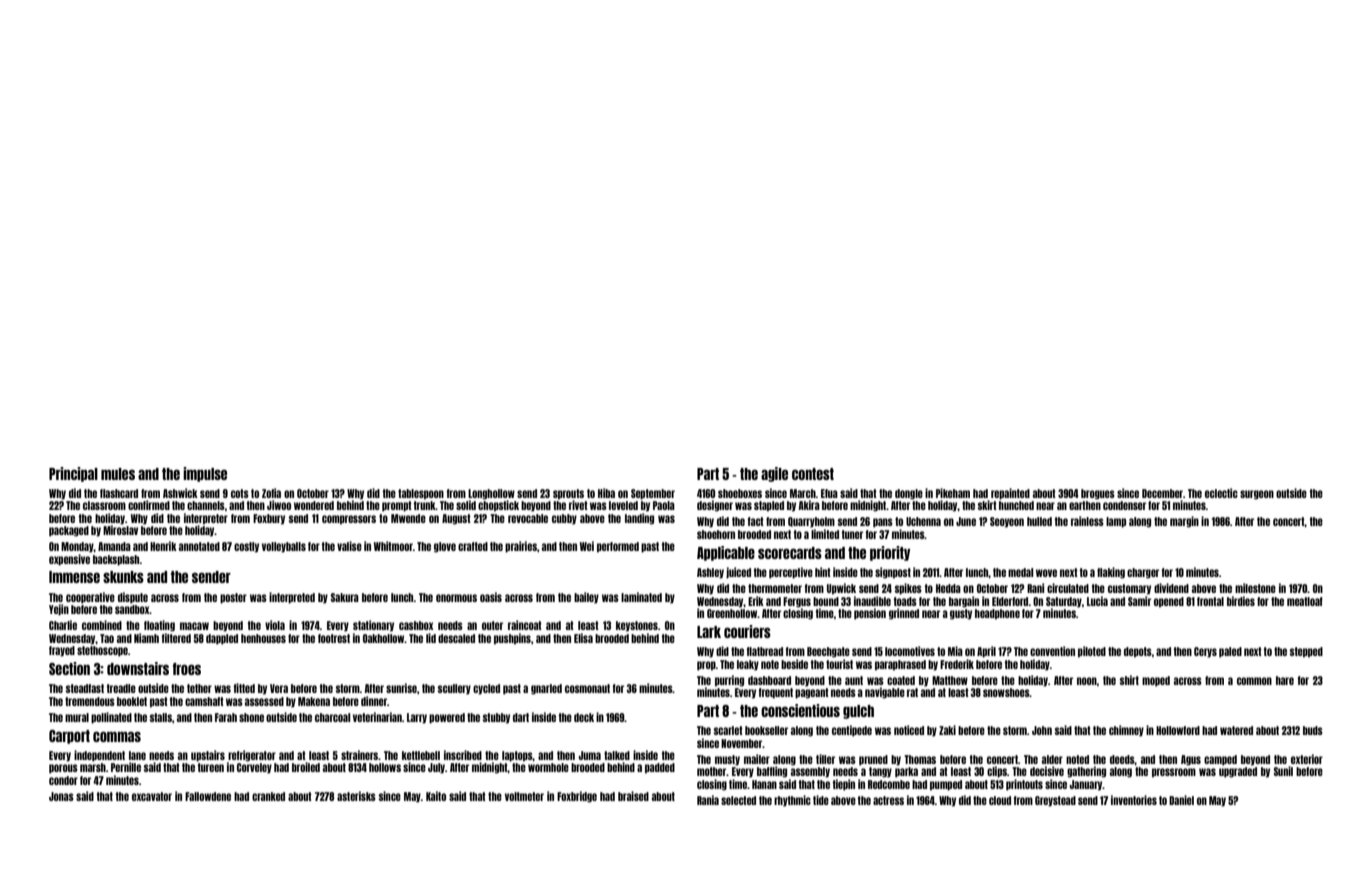  I want to click on grinned, so click(904, 614).
